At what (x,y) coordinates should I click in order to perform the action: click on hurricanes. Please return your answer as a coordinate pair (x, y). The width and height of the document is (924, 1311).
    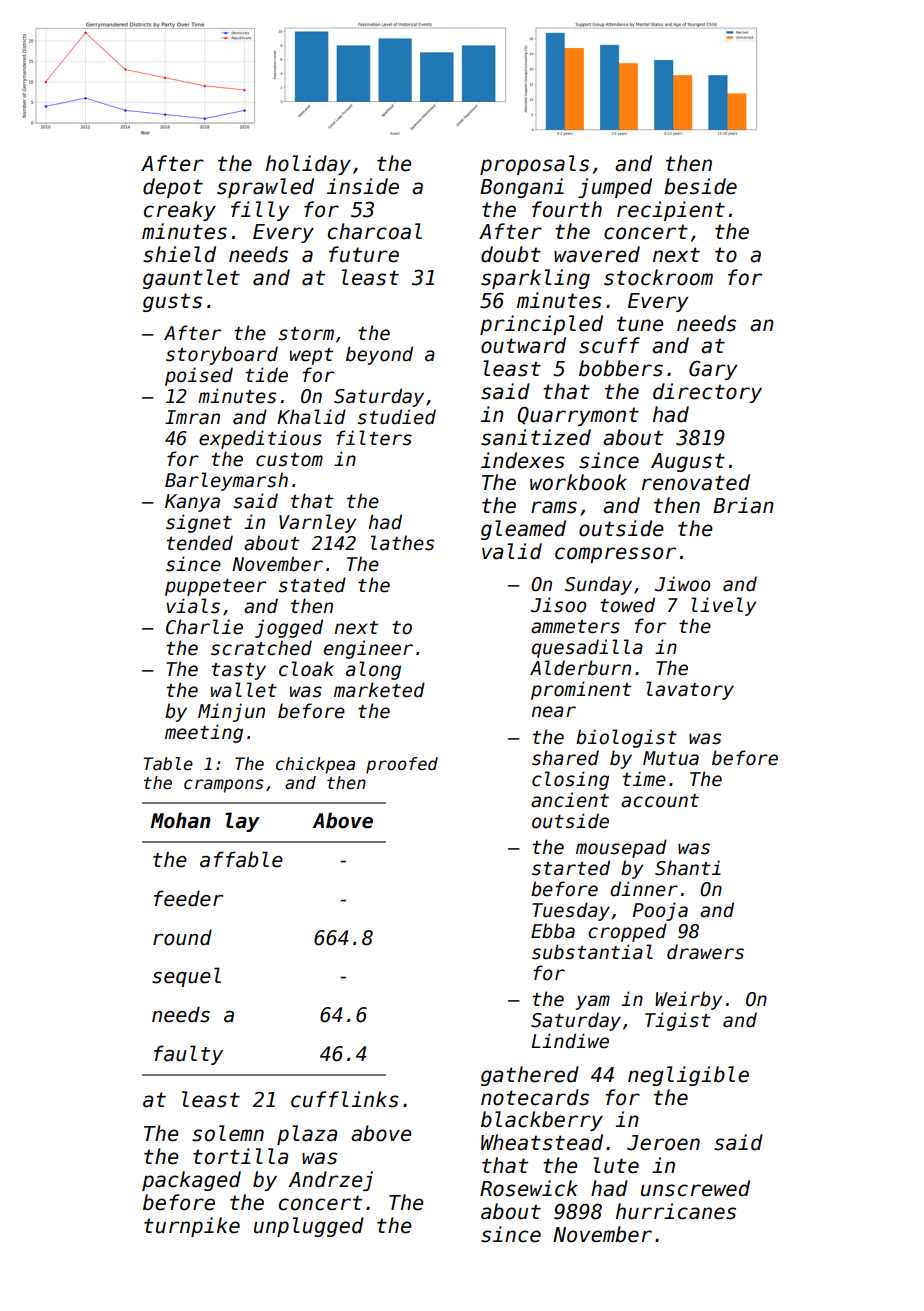
    Looking at the image, I should click on (676, 1211).
